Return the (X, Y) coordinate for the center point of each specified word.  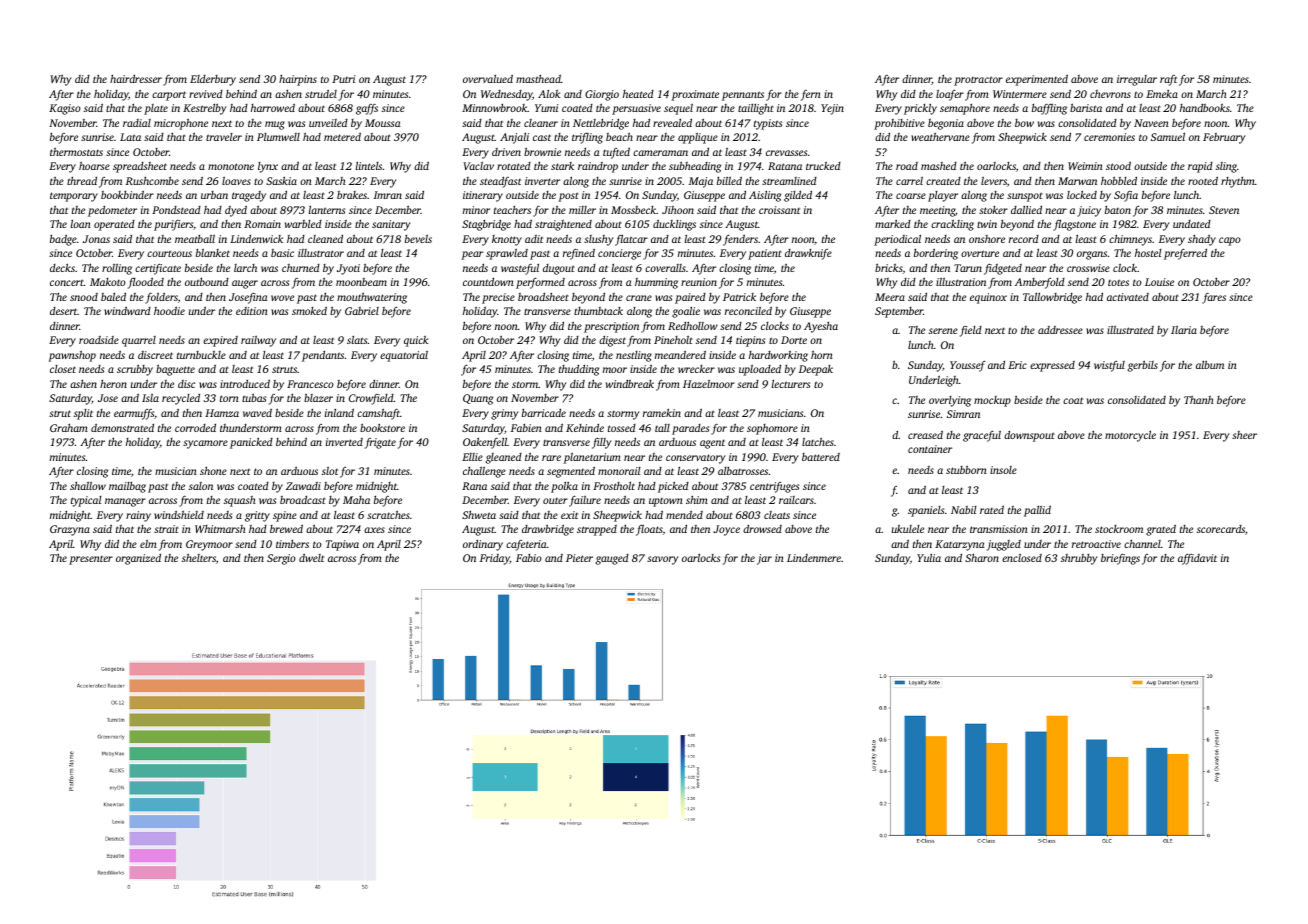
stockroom (1119, 529)
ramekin (662, 412)
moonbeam (361, 282)
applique (698, 138)
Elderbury (213, 80)
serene (943, 331)
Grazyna (70, 530)
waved (257, 412)
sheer (1244, 435)
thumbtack (598, 311)
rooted (1203, 180)
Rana (474, 486)
